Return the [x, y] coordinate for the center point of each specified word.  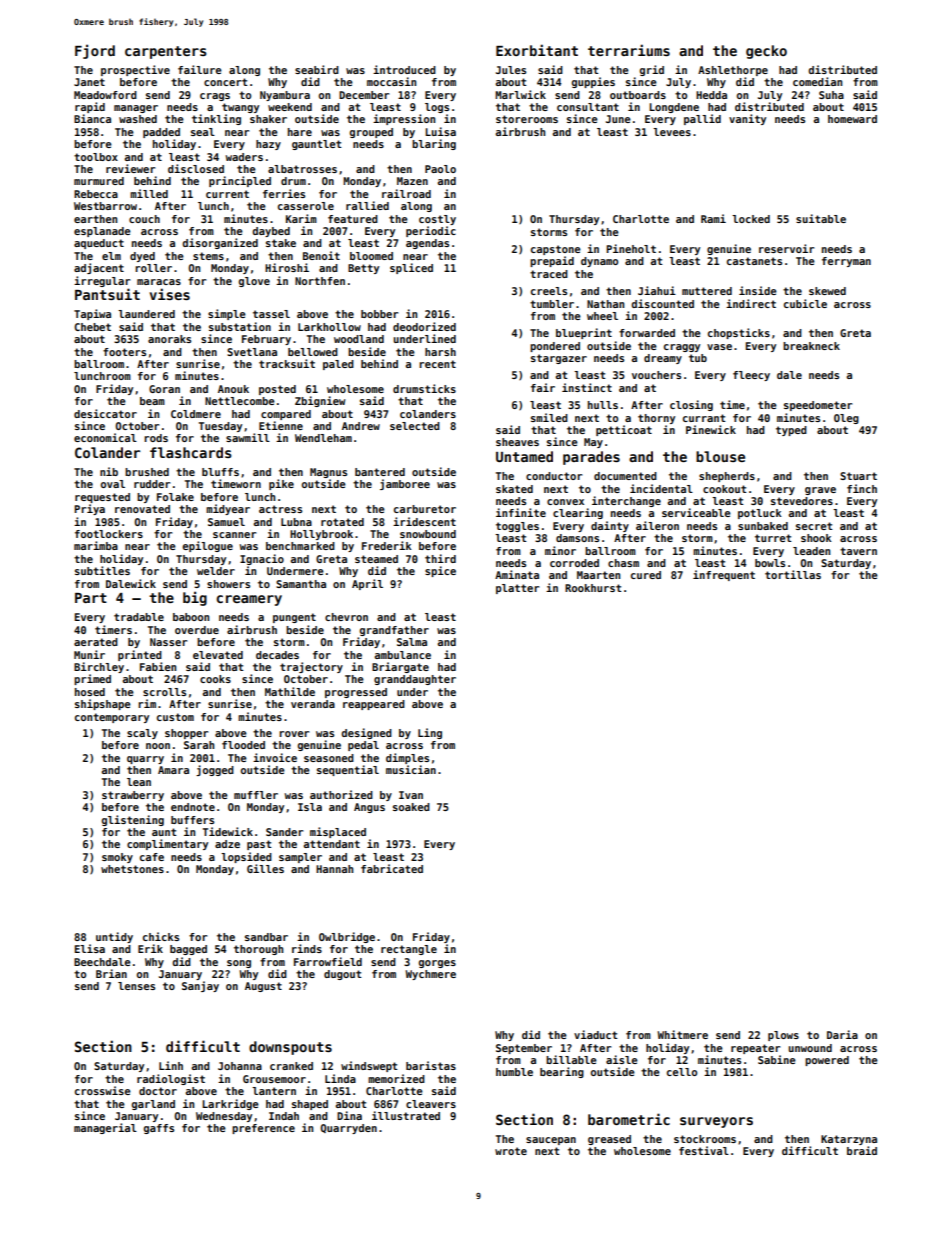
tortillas [793, 574]
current [227, 194]
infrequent [724, 575]
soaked [411, 807]
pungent [294, 618]
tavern [858, 551]
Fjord [95, 51]
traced [549, 274]
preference [263, 1129]
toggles [517, 527]
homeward [852, 119]
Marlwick [520, 94]
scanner [234, 535]
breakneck [811, 346]
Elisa [90, 948]
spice [440, 571]
